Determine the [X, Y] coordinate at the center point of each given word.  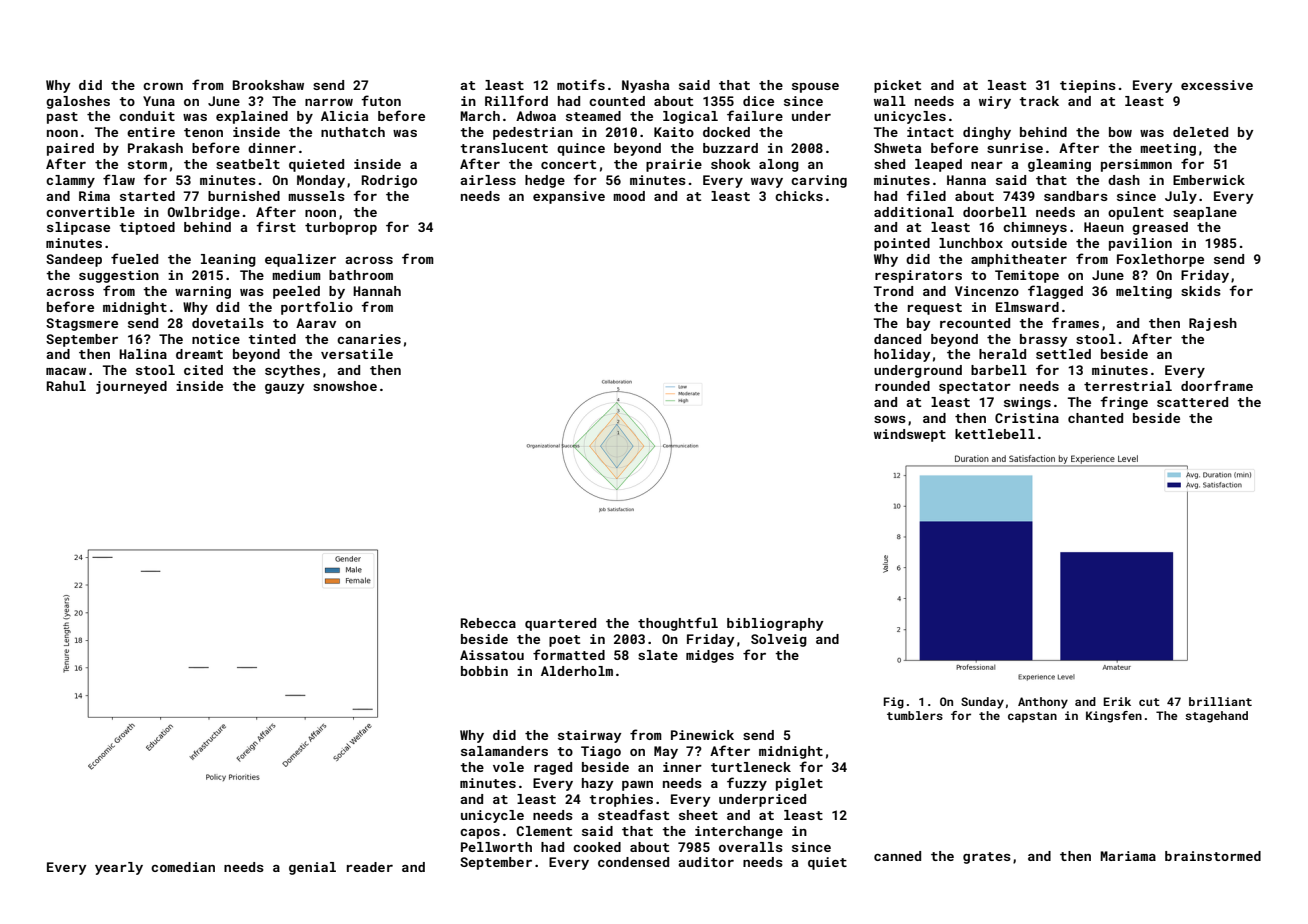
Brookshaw [268, 85]
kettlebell [995, 434]
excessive [1217, 85]
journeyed [131, 387]
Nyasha [645, 86]
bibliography [775, 624]
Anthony [1043, 703]
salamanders [504, 751]
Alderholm [577, 671]
